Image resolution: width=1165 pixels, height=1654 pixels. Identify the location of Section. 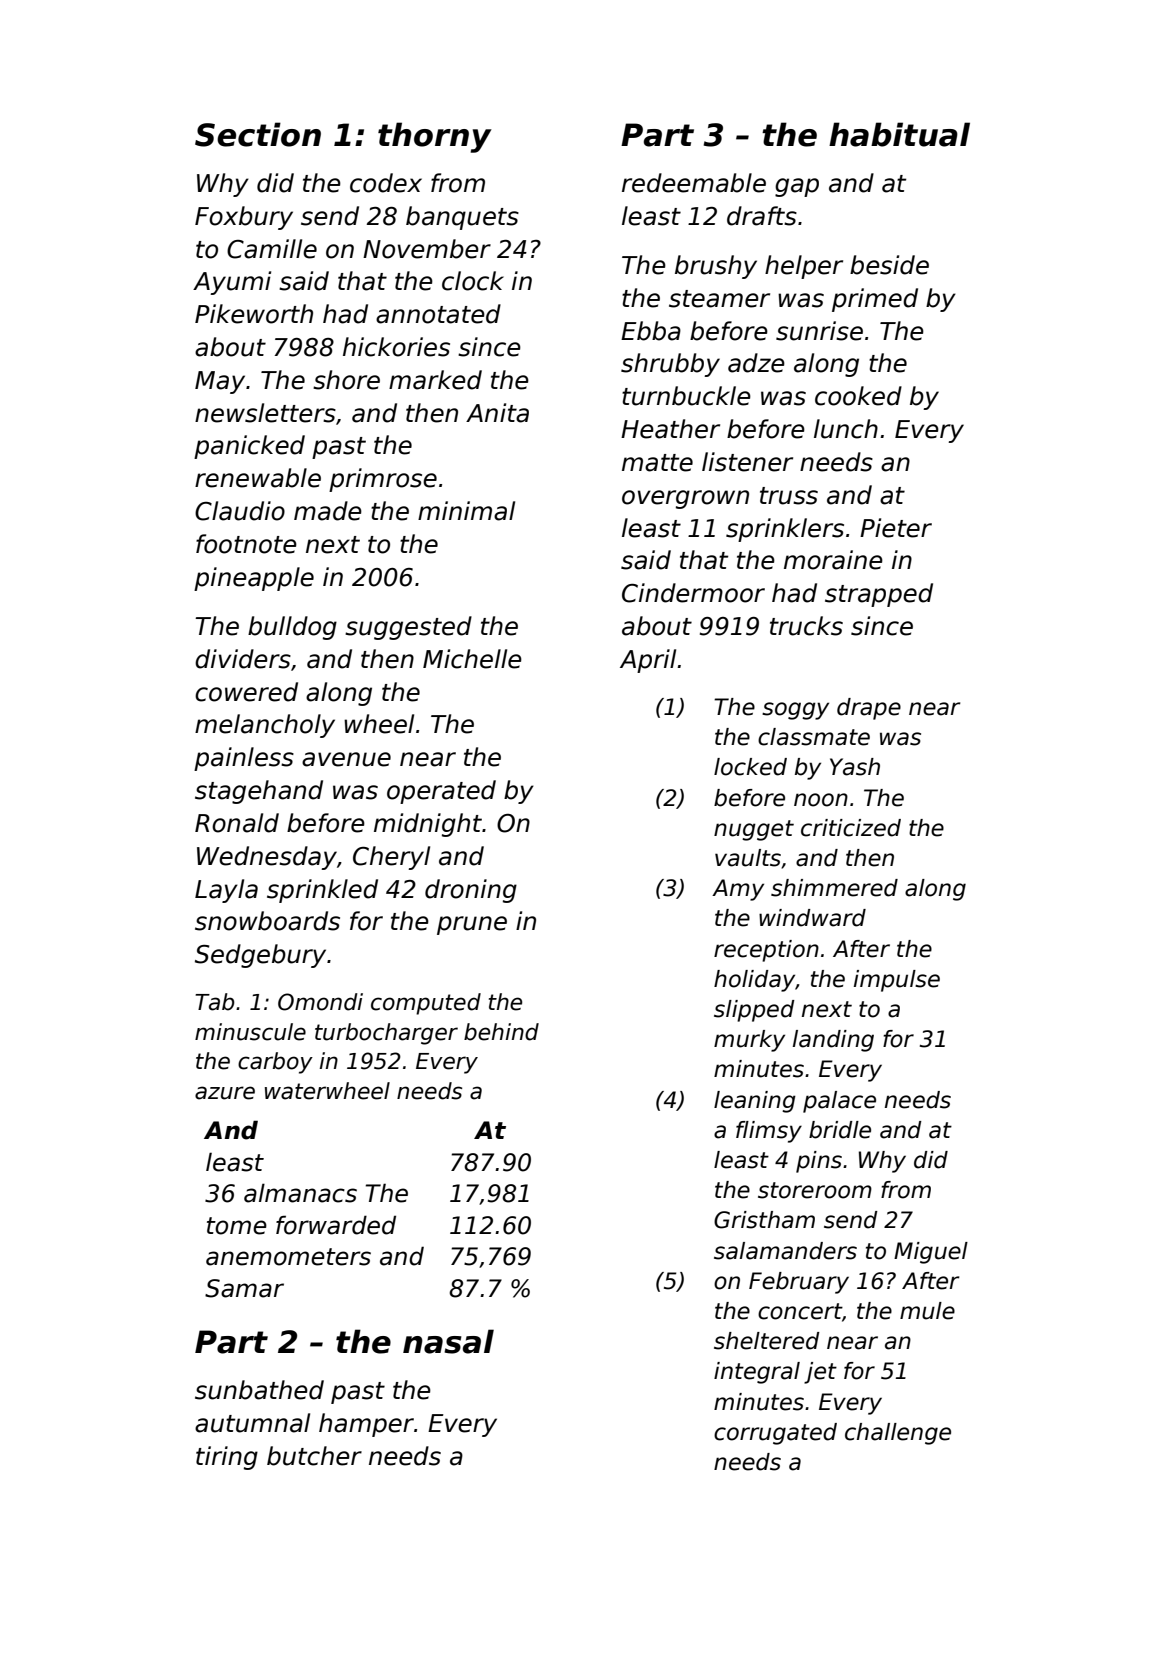
(258, 134).
